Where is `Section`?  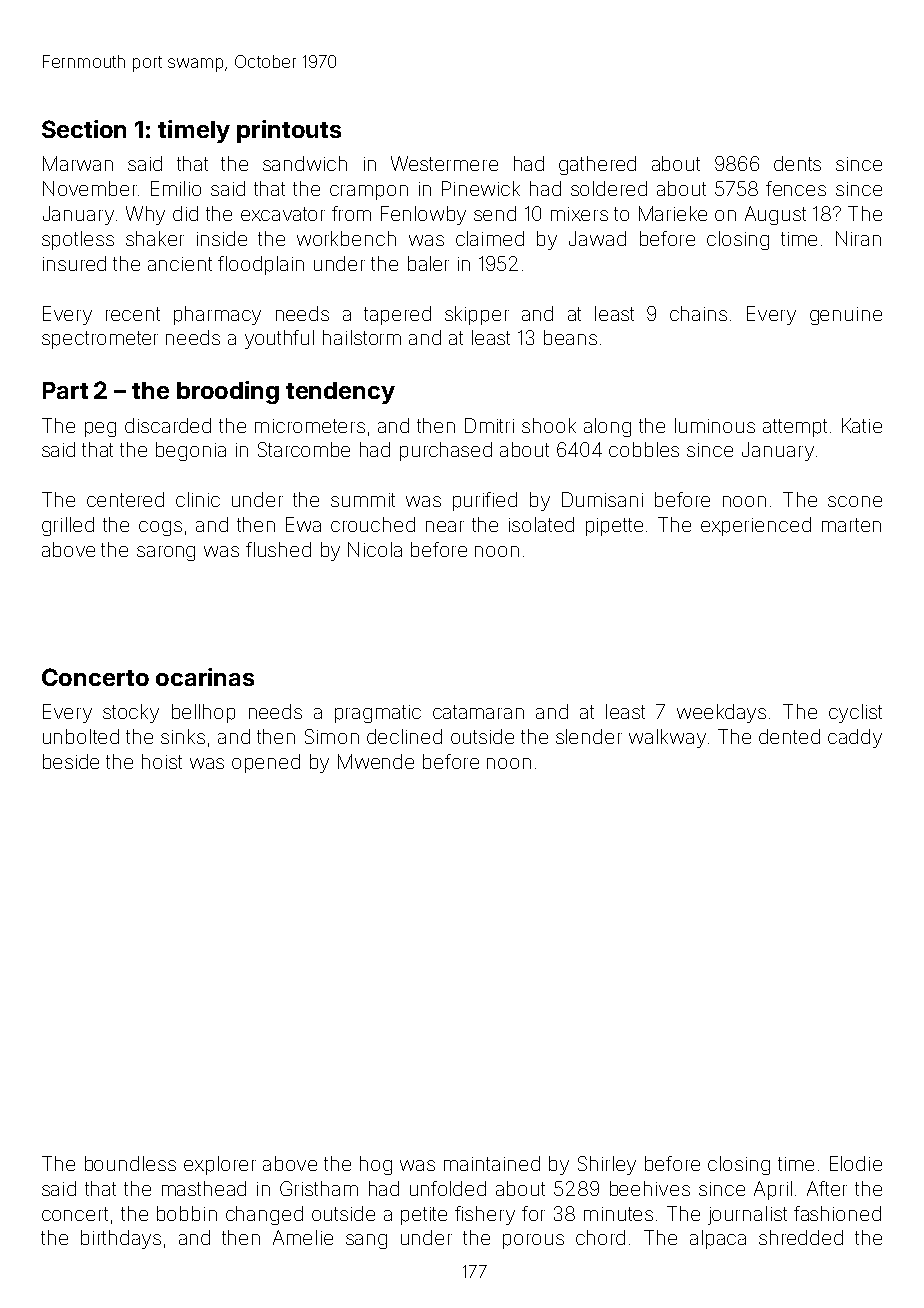 Section is located at coordinates (84, 129).
